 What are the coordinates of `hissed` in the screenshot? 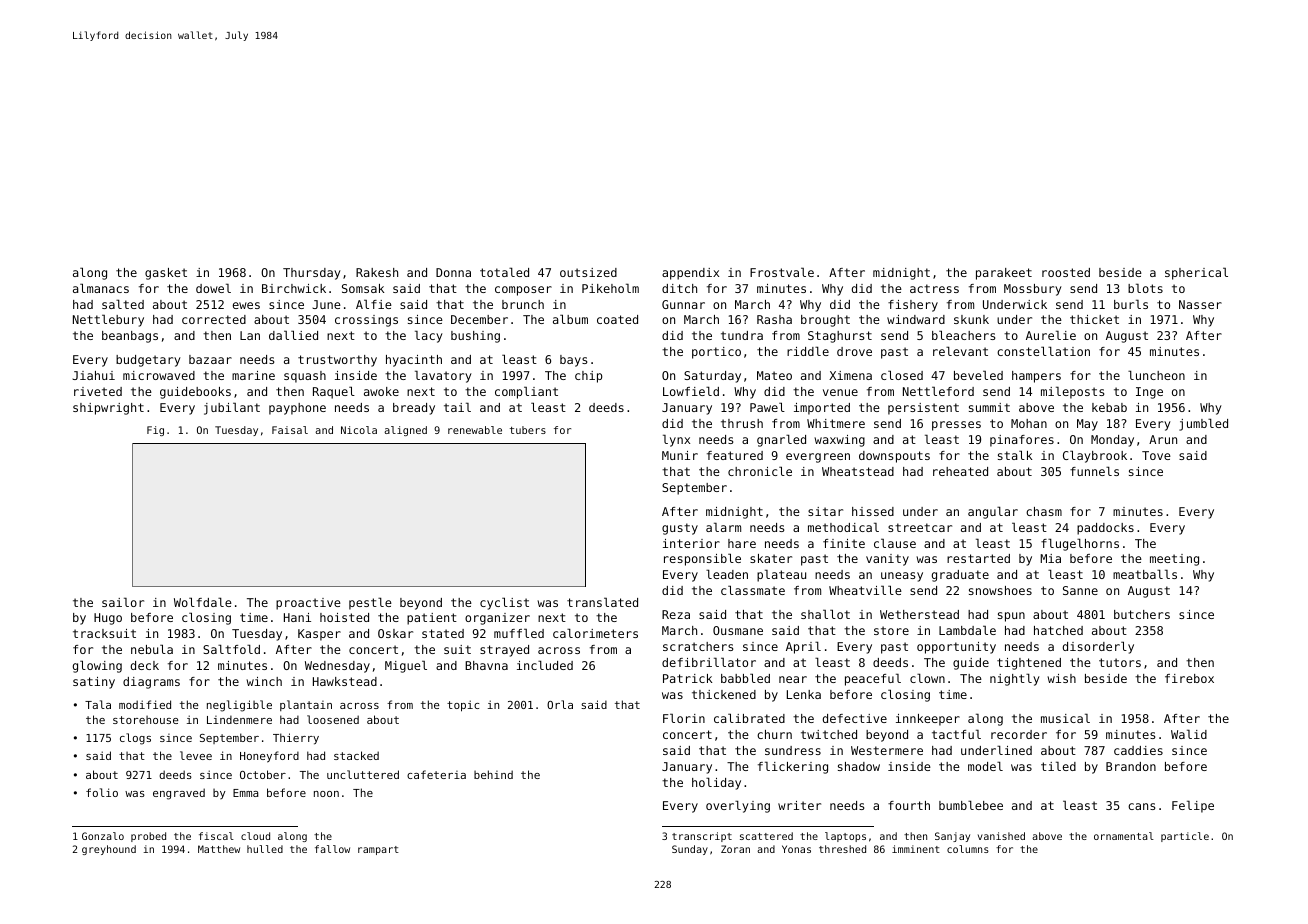 It's located at (873, 511).
